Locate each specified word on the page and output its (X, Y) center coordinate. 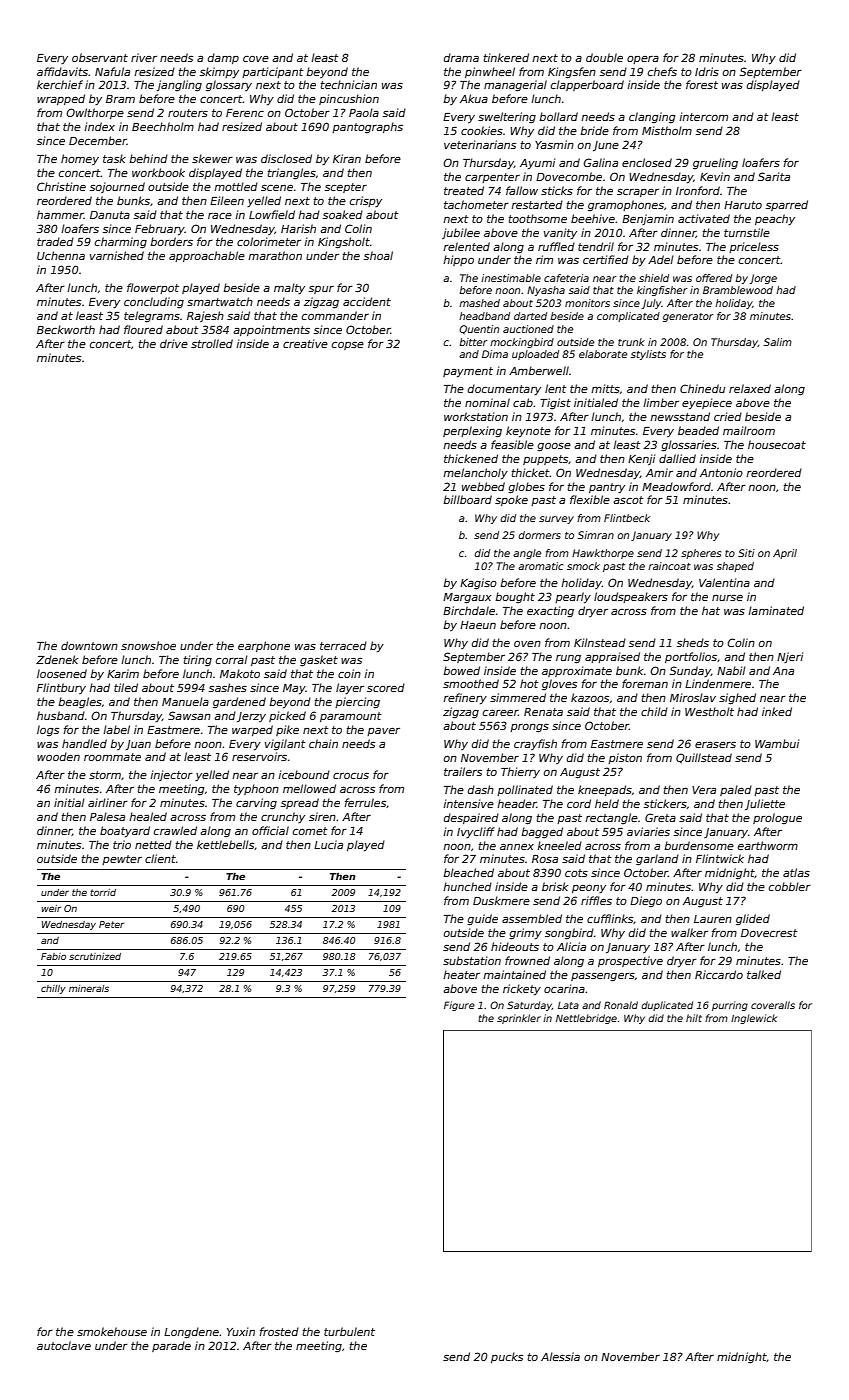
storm (105, 775)
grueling (715, 164)
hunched (467, 886)
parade (171, 1346)
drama (461, 57)
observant (100, 57)
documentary (504, 389)
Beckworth (66, 329)
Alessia (560, 1356)
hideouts (515, 946)
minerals (89, 988)
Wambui (777, 743)
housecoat (777, 444)
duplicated (667, 1006)
